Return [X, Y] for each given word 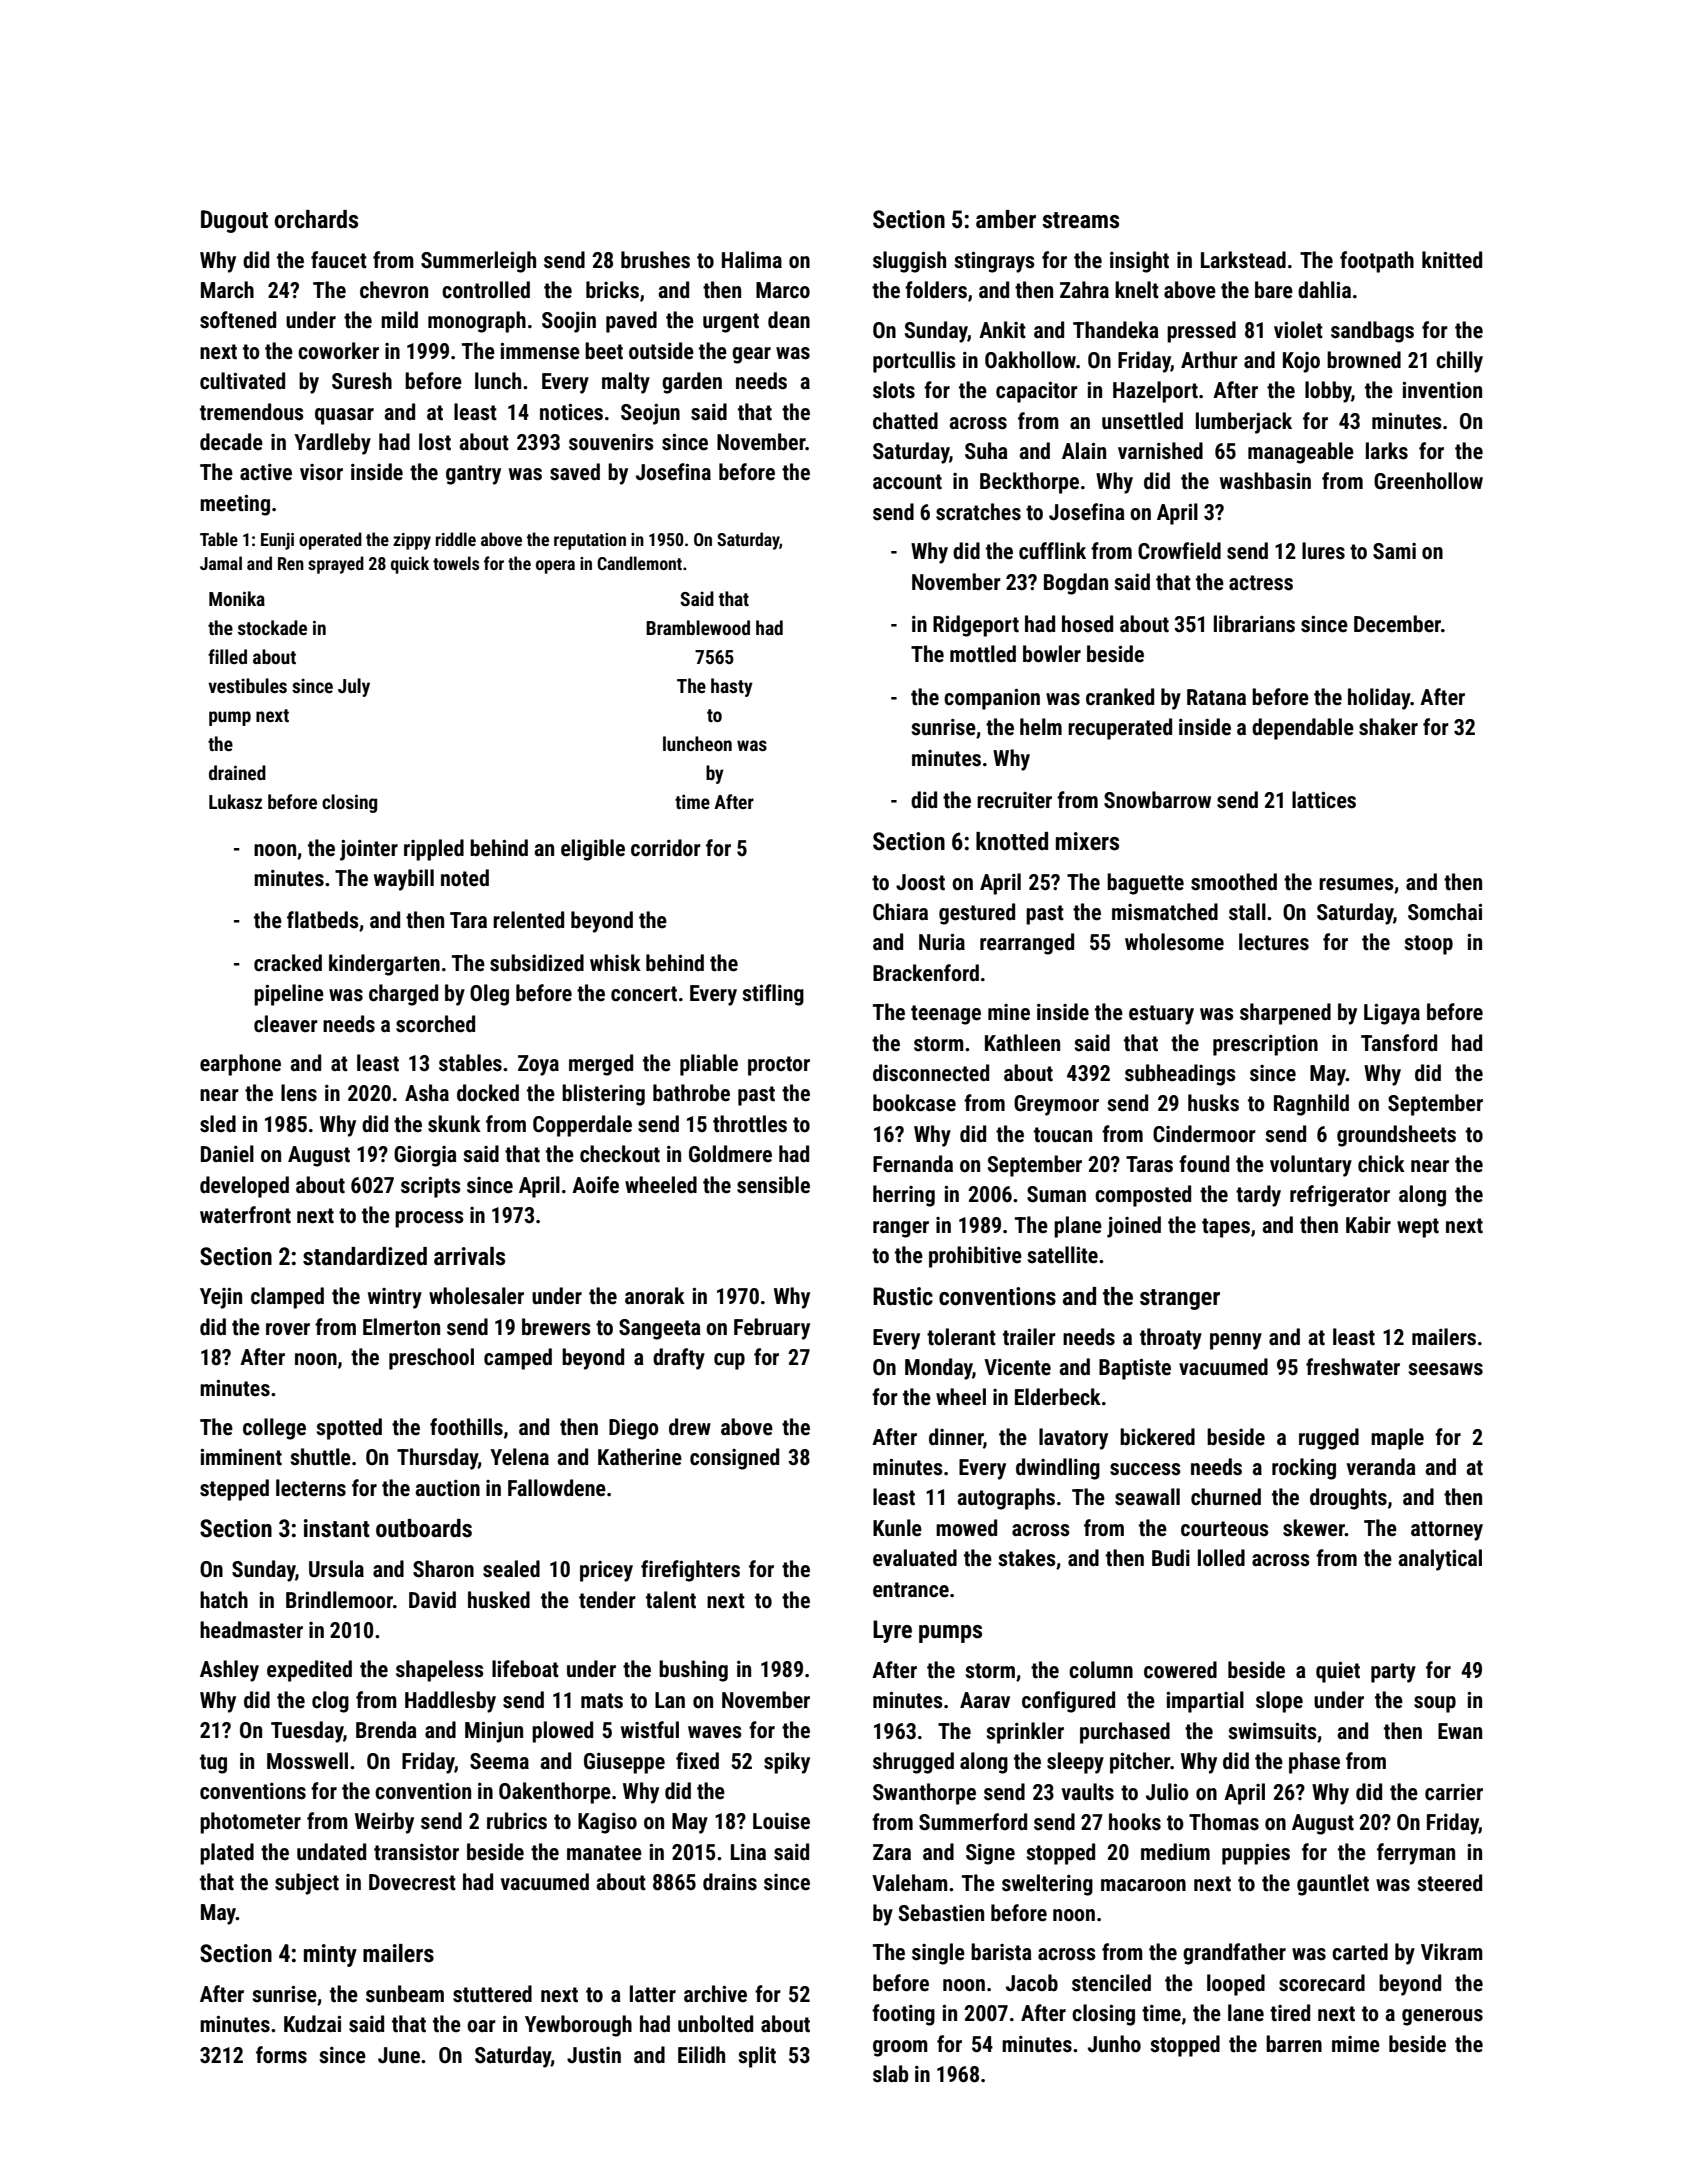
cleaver [286, 1024]
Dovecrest [412, 1882]
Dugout [234, 221]
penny [1236, 1341]
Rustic [903, 1296]
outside [661, 351]
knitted [1452, 260]
